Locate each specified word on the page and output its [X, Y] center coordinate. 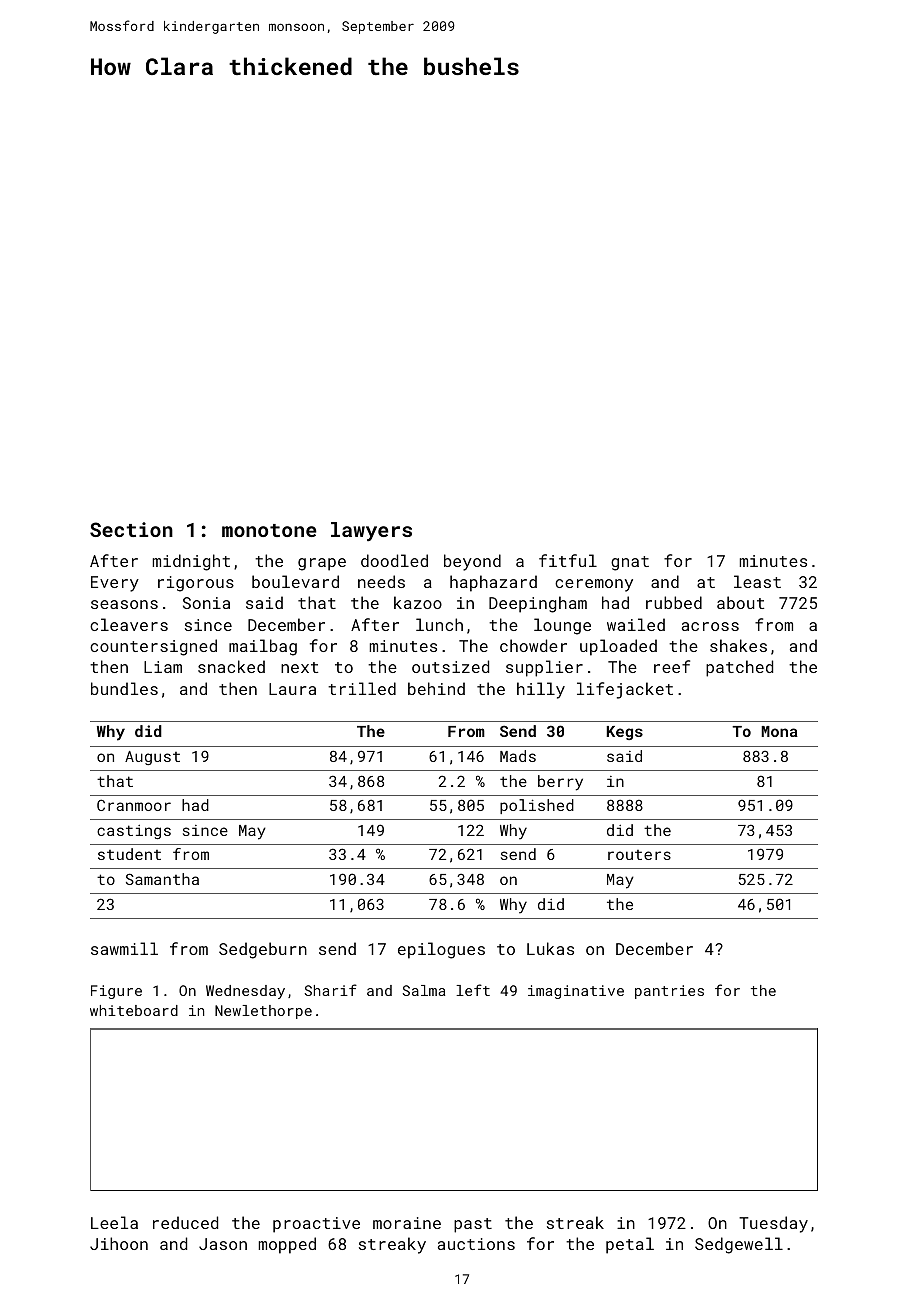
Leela [114, 1222]
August [152, 758]
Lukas [550, 948]
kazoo [418, 602]
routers [639, 855]
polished [537, 806]
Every [115, 584]
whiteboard [134, 1010]
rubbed [674, 602]
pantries [669, 992]
